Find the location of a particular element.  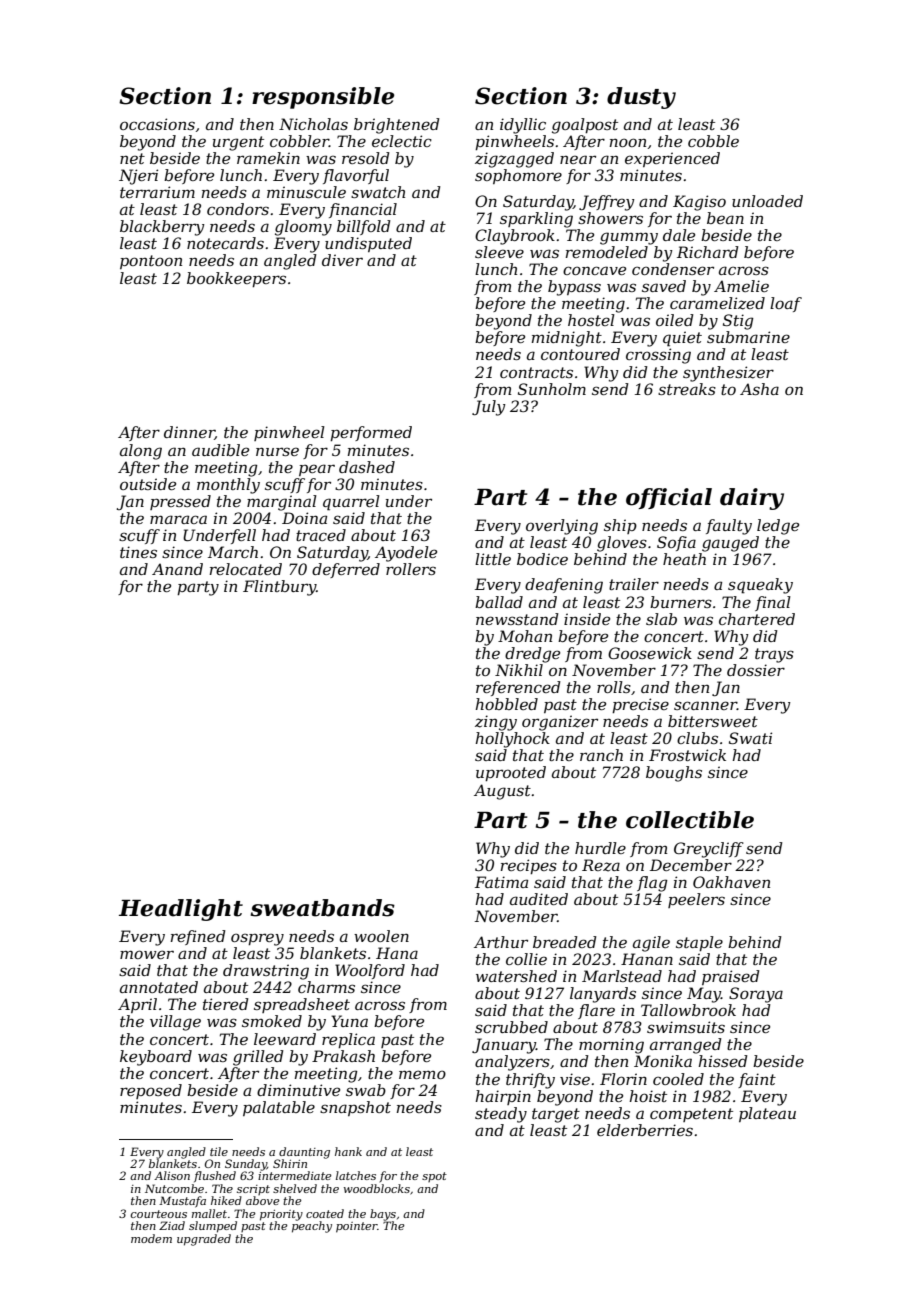

dinner is located at coordinates (189, 433).
